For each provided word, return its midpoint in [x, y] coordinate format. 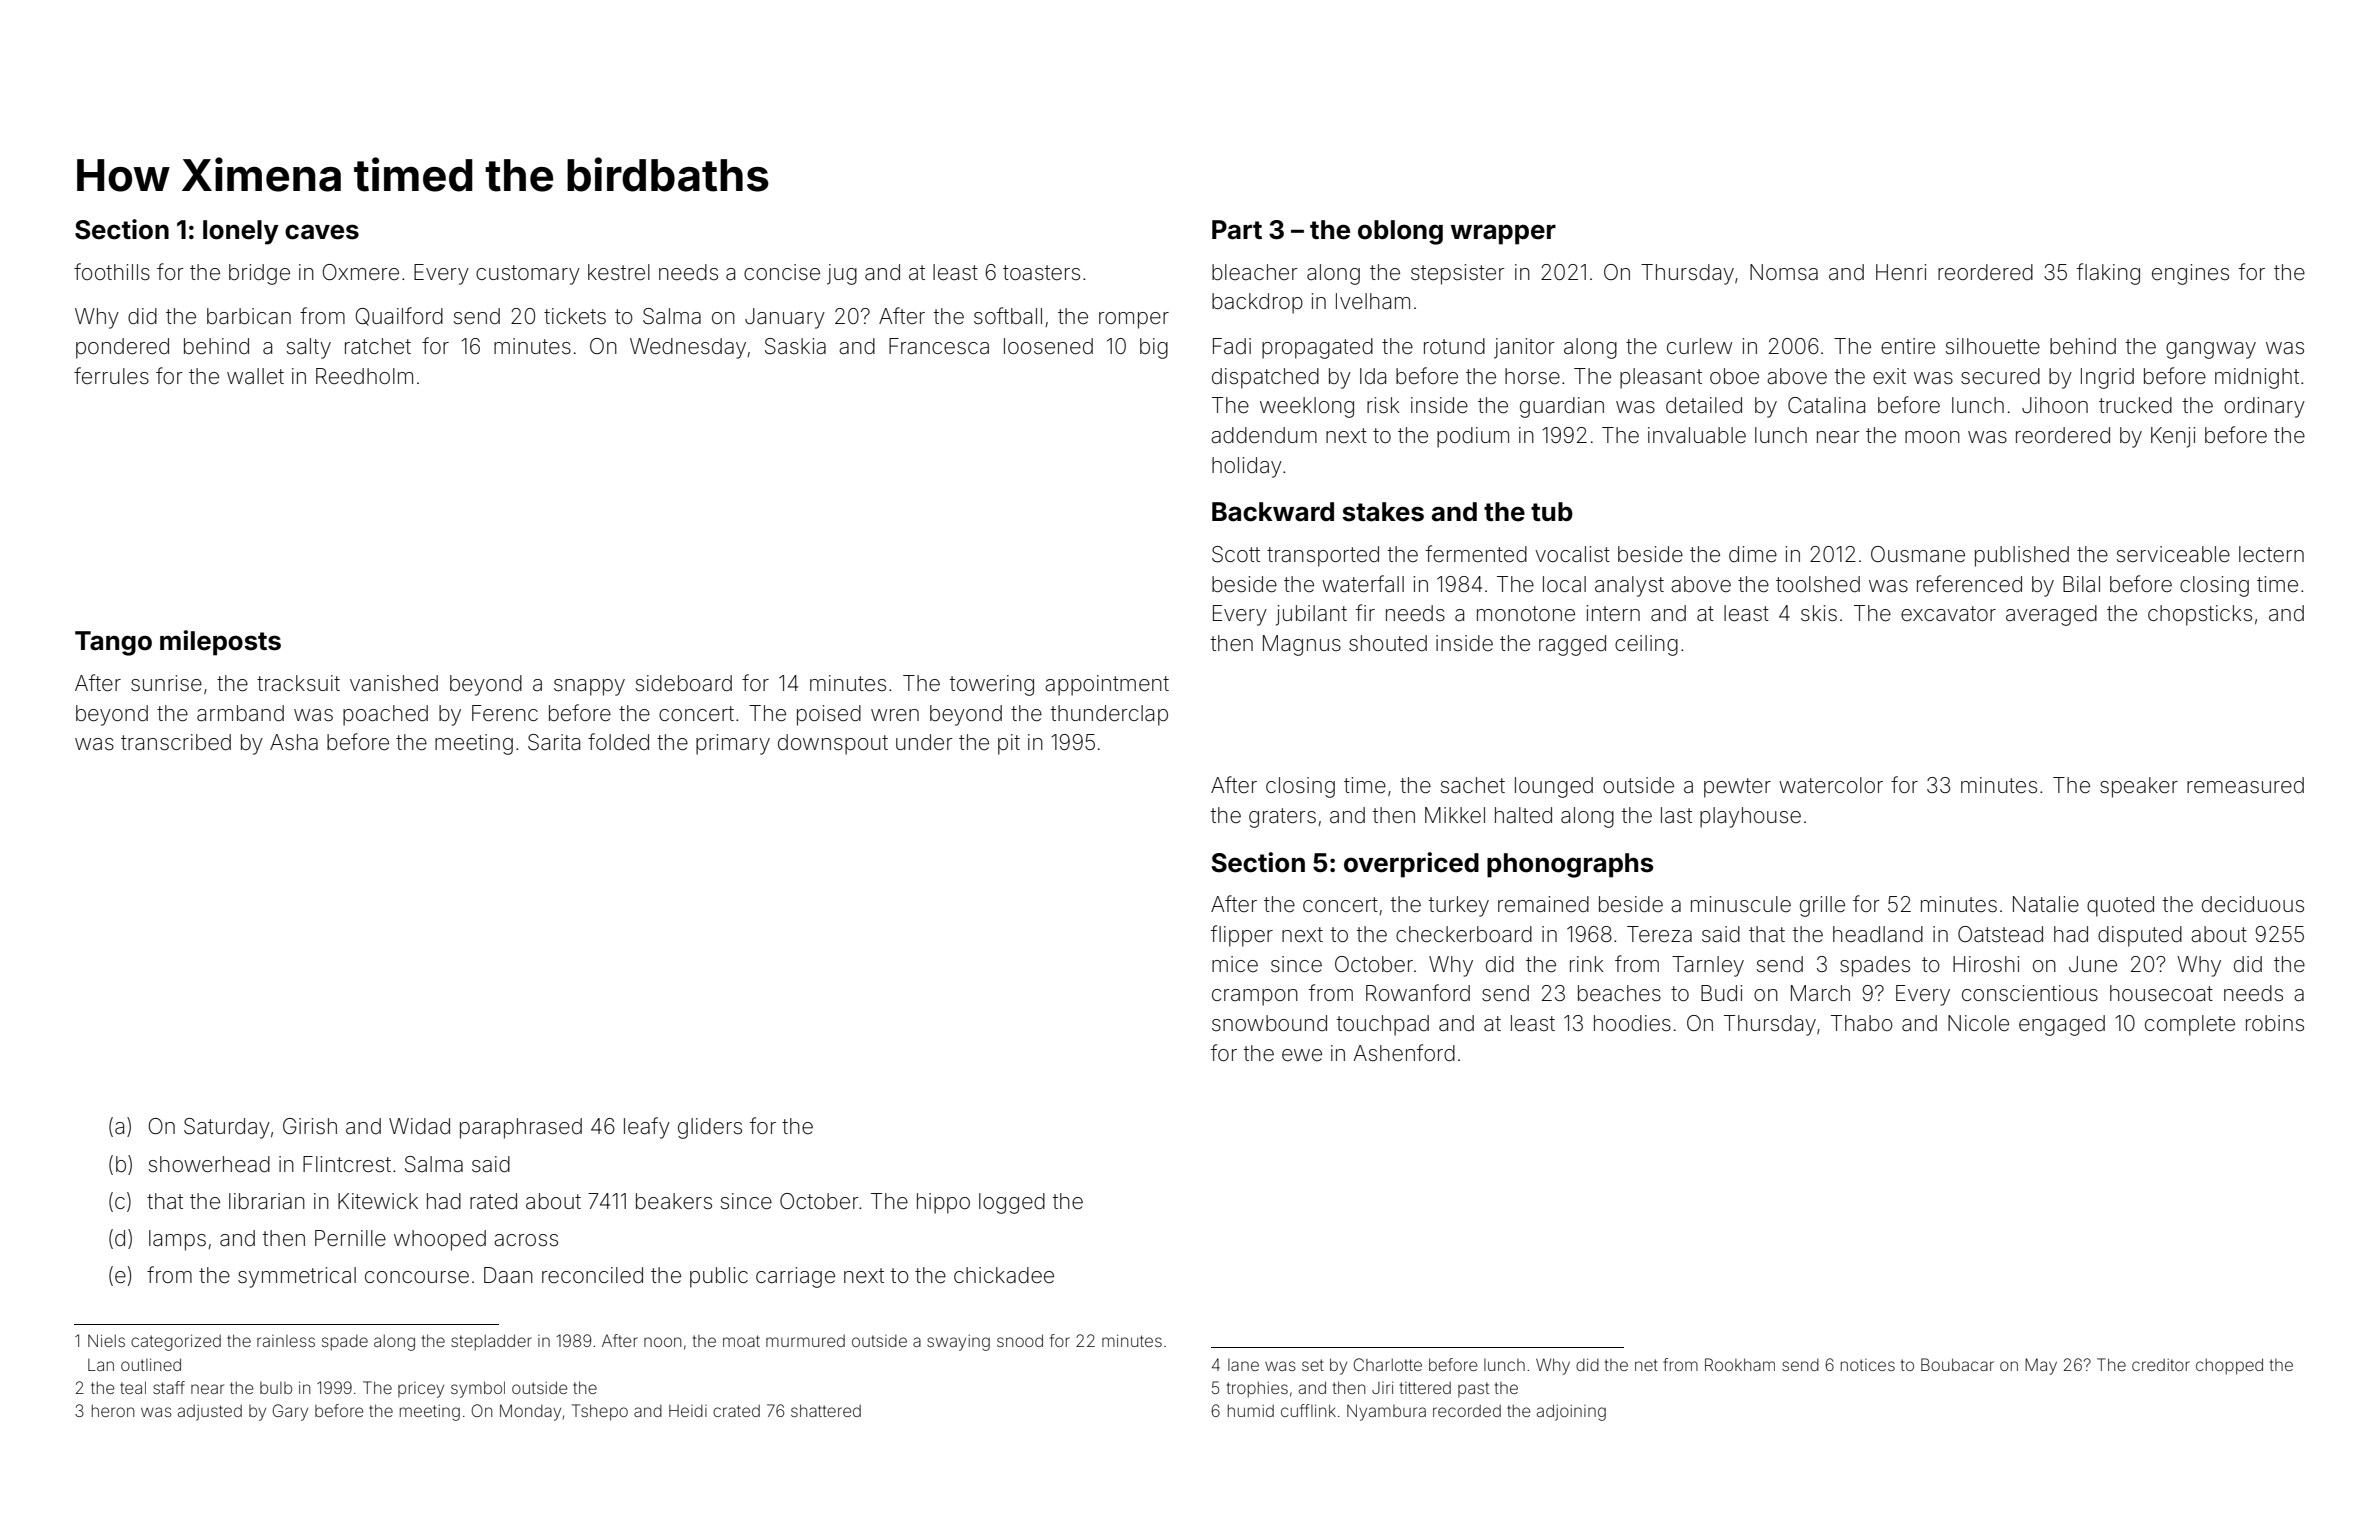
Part [1237, 230]
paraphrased [521, 1128]
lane [1243, 1365]
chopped [2229, 1366]
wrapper [1503, 234]
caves [322, 232]
